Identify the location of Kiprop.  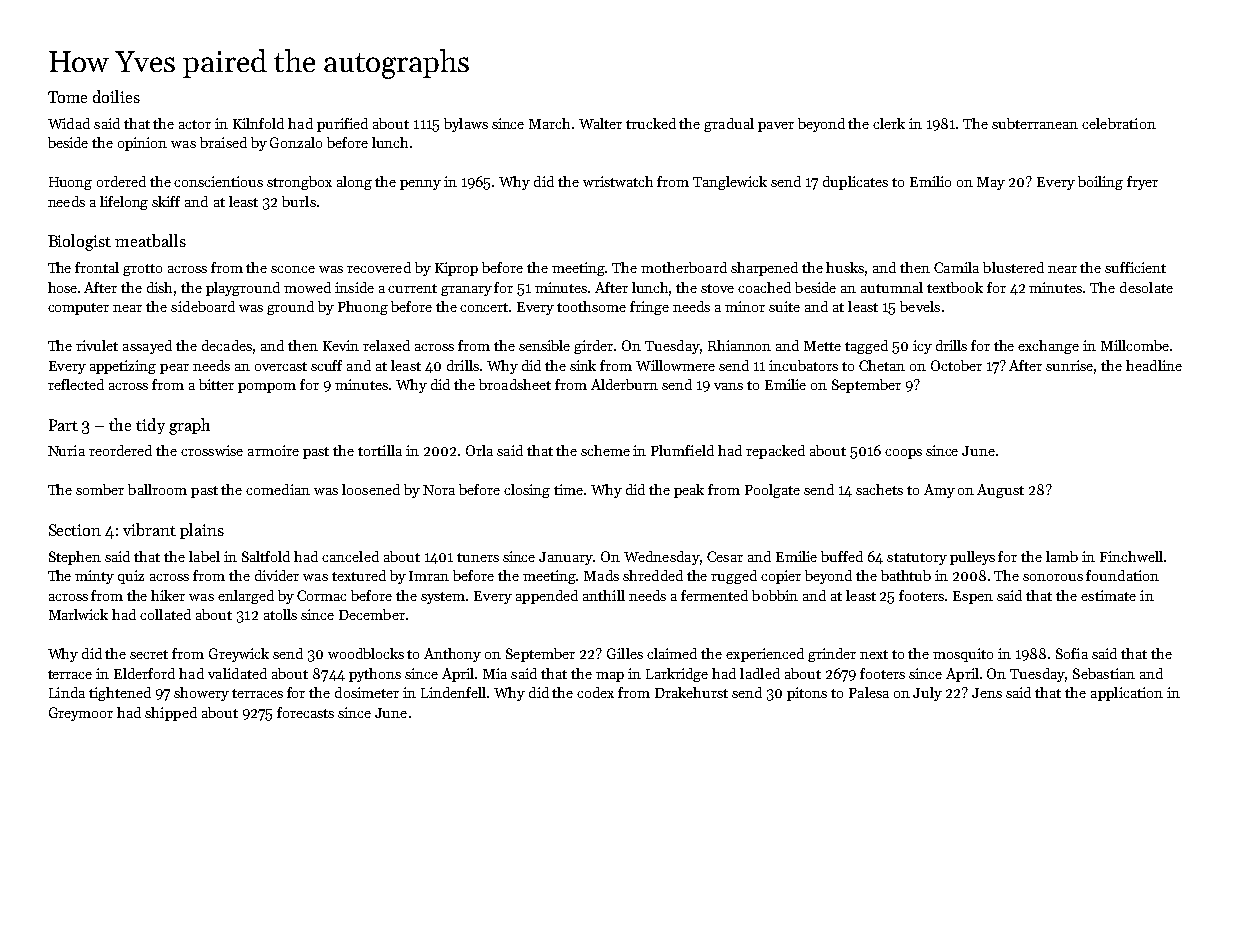
(456, 269).
